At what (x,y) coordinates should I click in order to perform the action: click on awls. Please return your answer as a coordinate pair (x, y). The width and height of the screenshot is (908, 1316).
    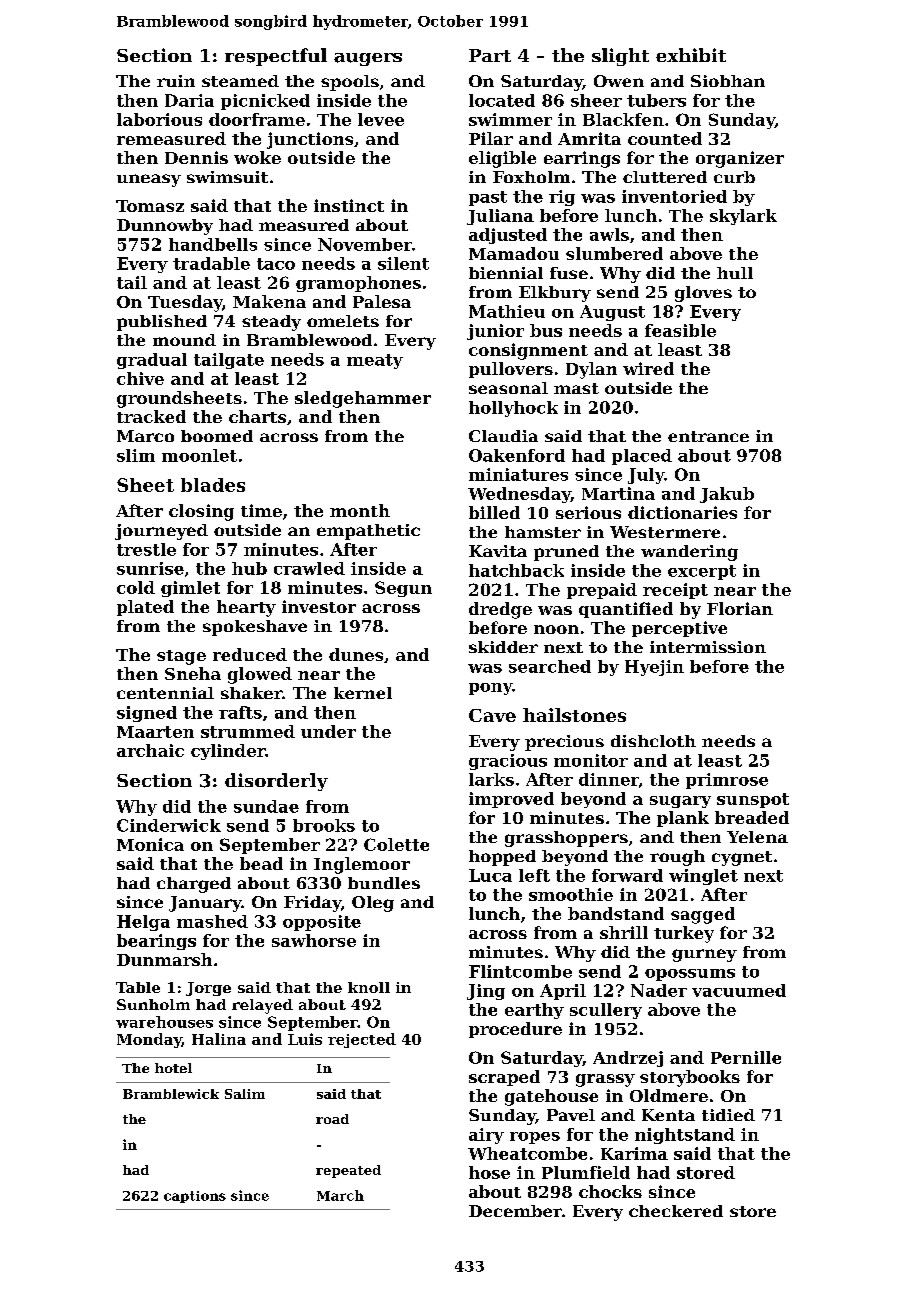
    Looking at the image, I should click on (609, 234).
